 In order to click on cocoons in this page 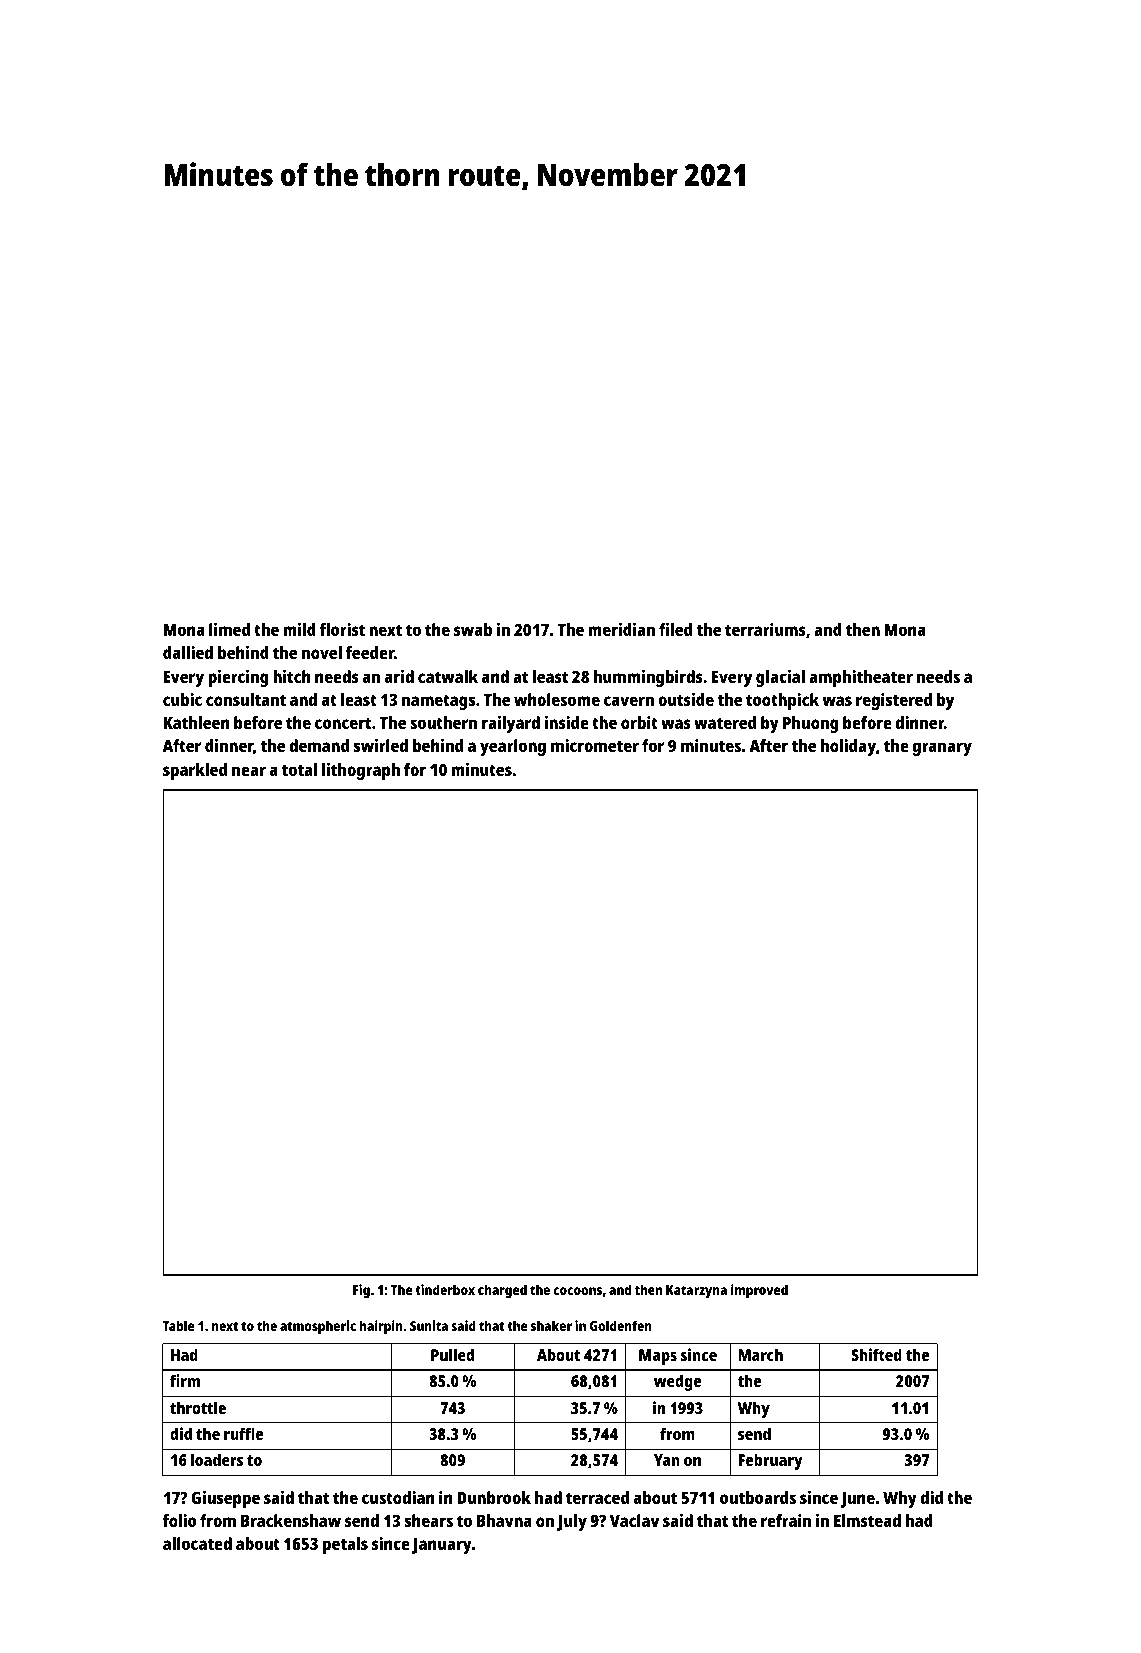, I will do `click(577, 1291)`.
